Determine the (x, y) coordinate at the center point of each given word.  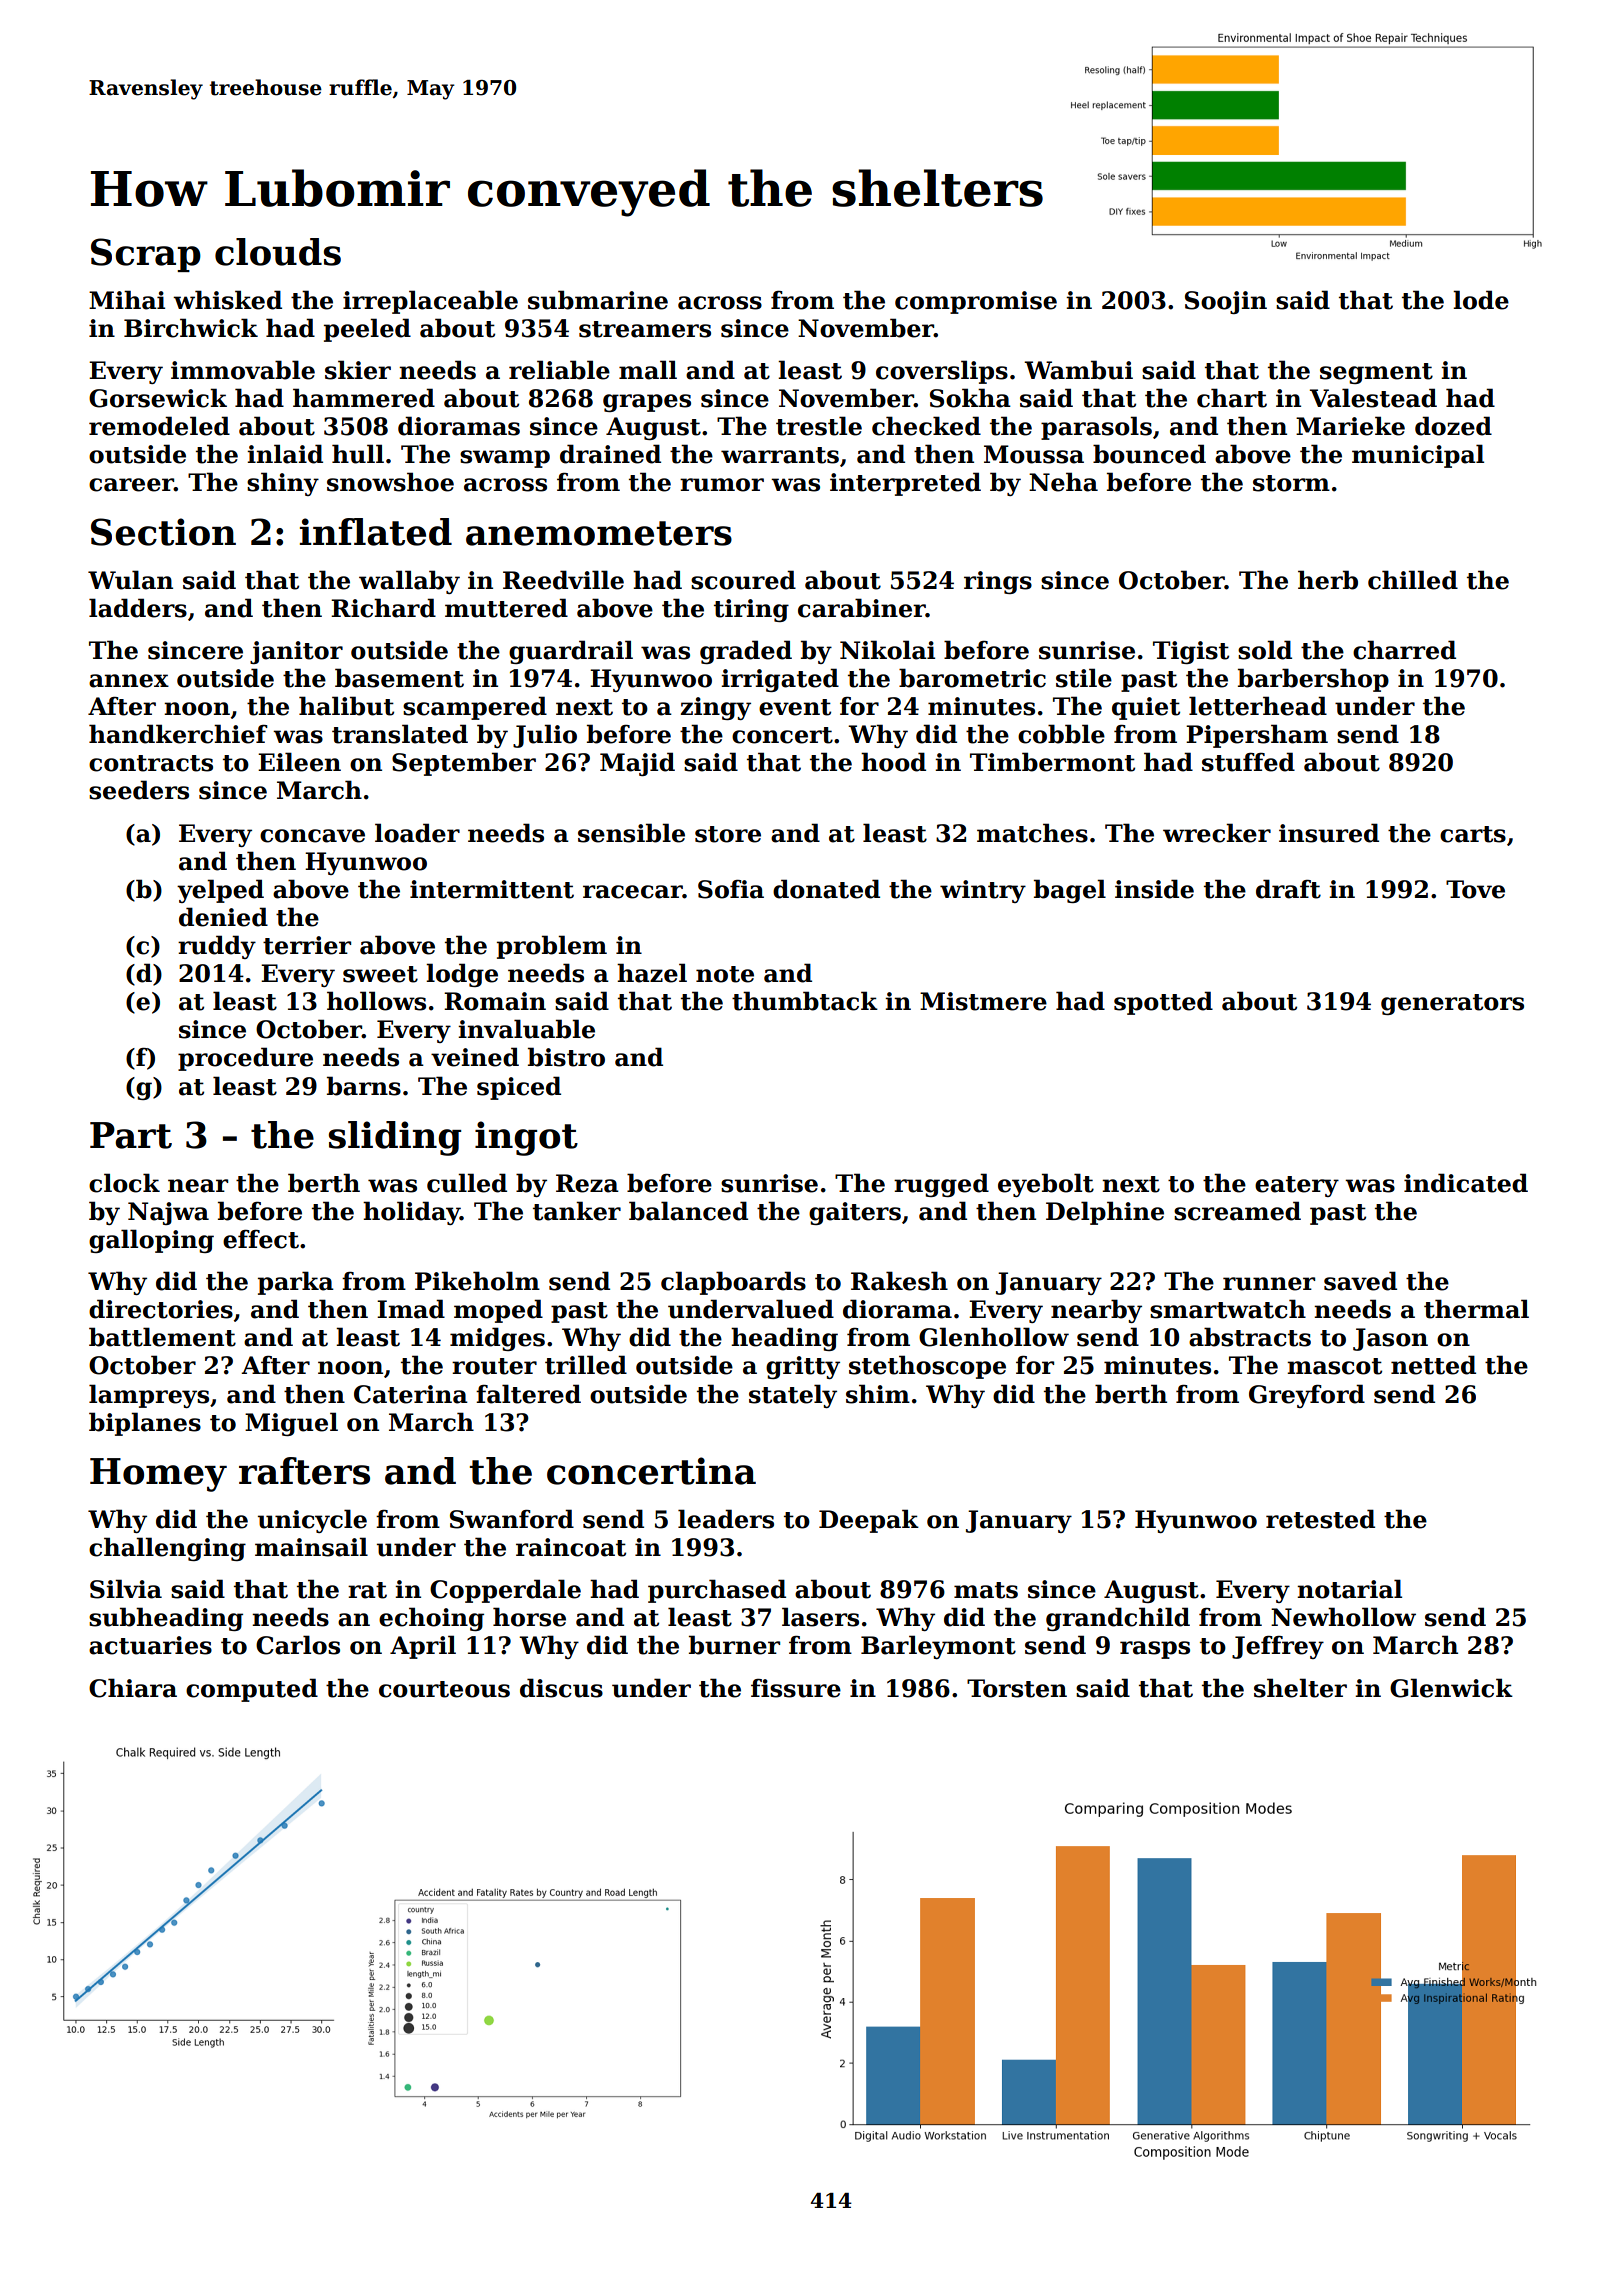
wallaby (409, 582)
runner (1269, 1284)
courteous (444, 1689)
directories (161, 1309)
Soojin (1226, 302)
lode (1481, 300)
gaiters (855, 1213)
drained (610, 454)
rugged (941, 1185)
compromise (976, 302)
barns (364, 1086)
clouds (278, 252)
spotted (1163, 1003)
